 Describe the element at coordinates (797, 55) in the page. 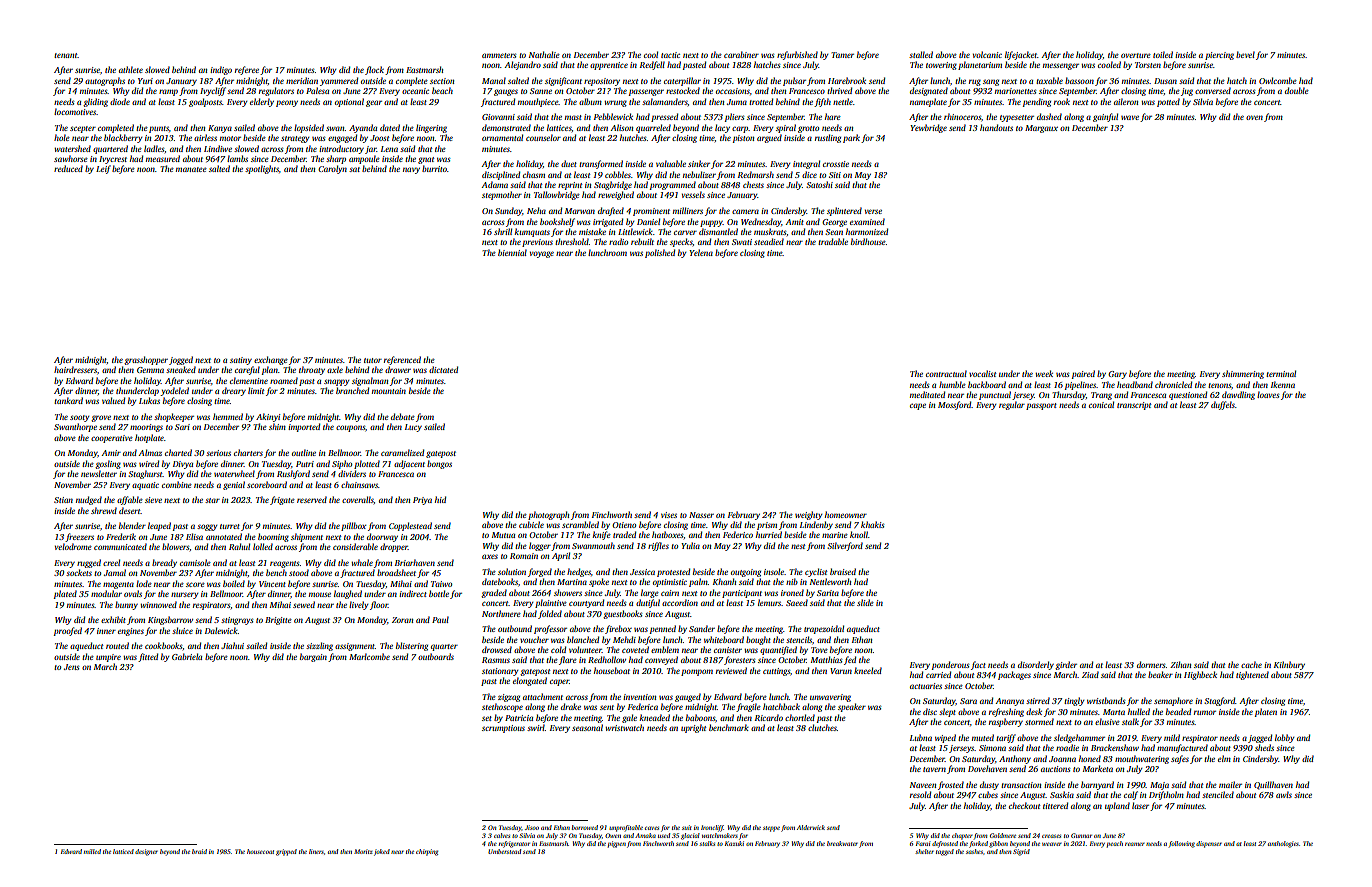

I see `refurbished` at that location.
